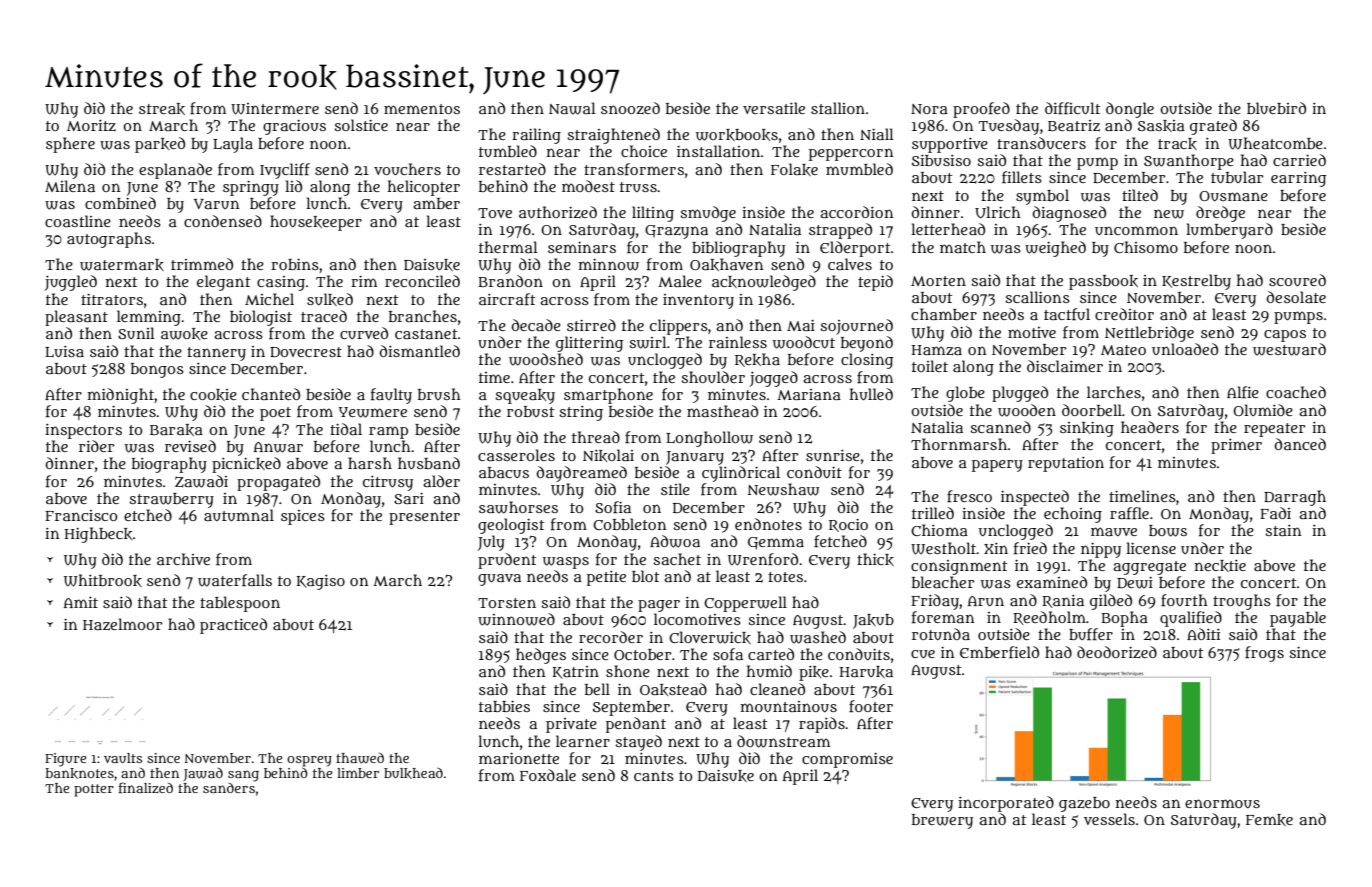  What do you see at coordinates (81, 515) in the document?
I see `Francisco` at bounding box center [81, 515].
